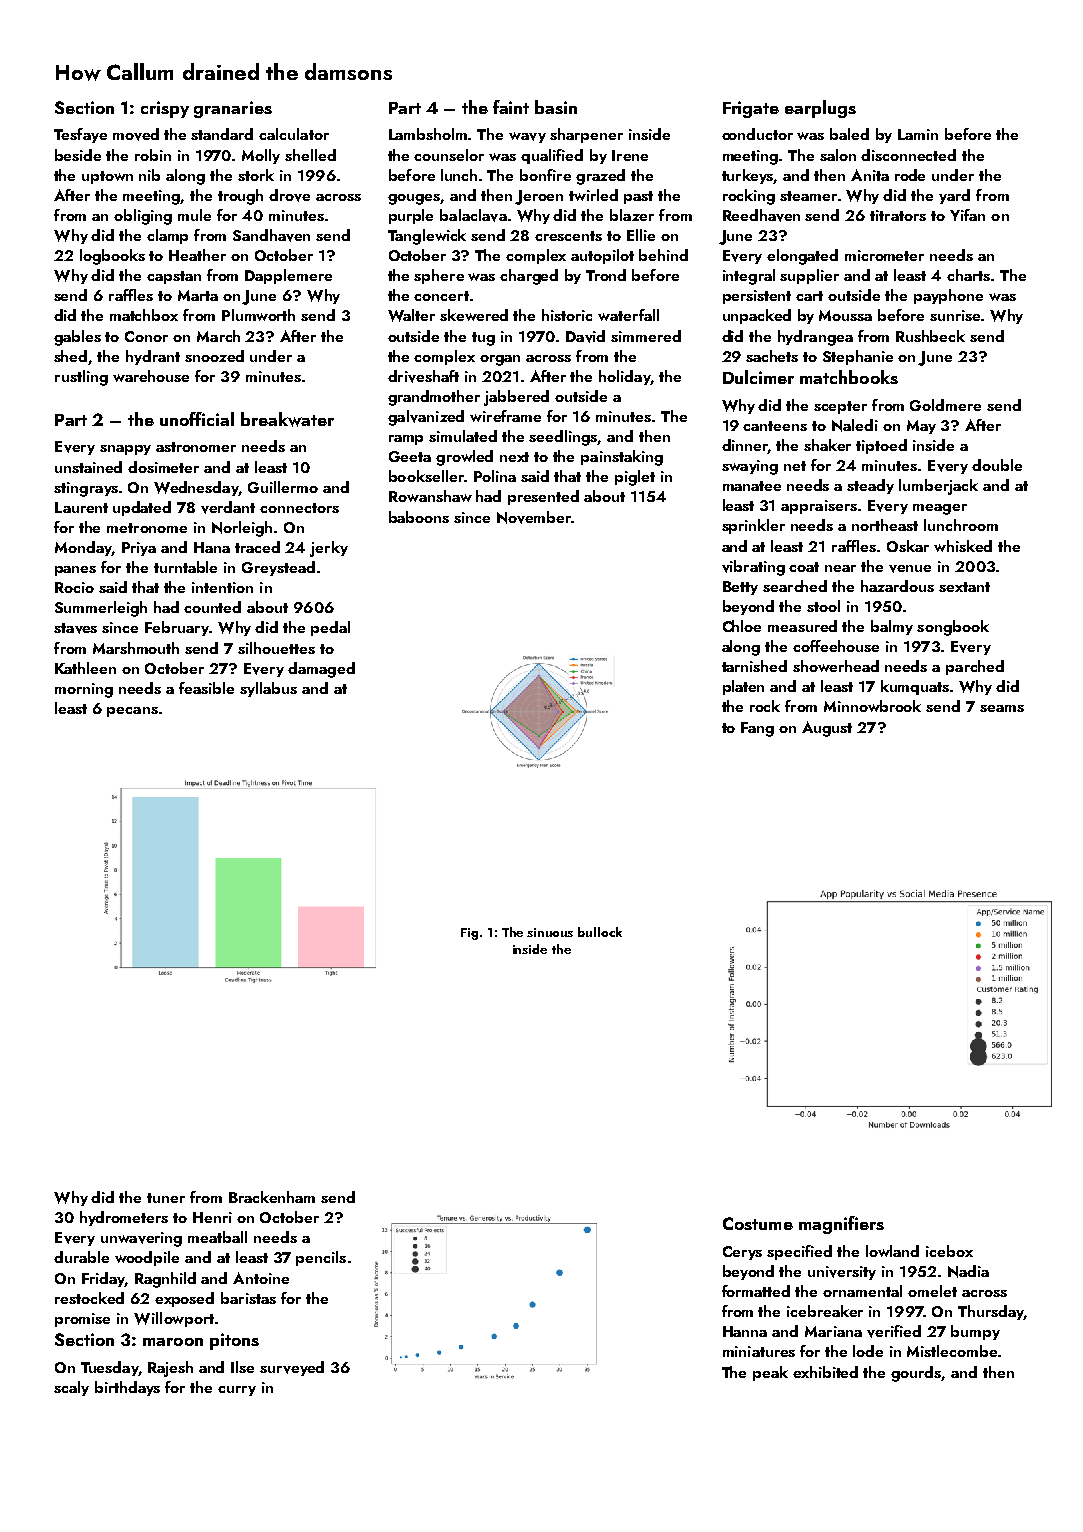  I want to click on syllabus, so click(268, 689).
